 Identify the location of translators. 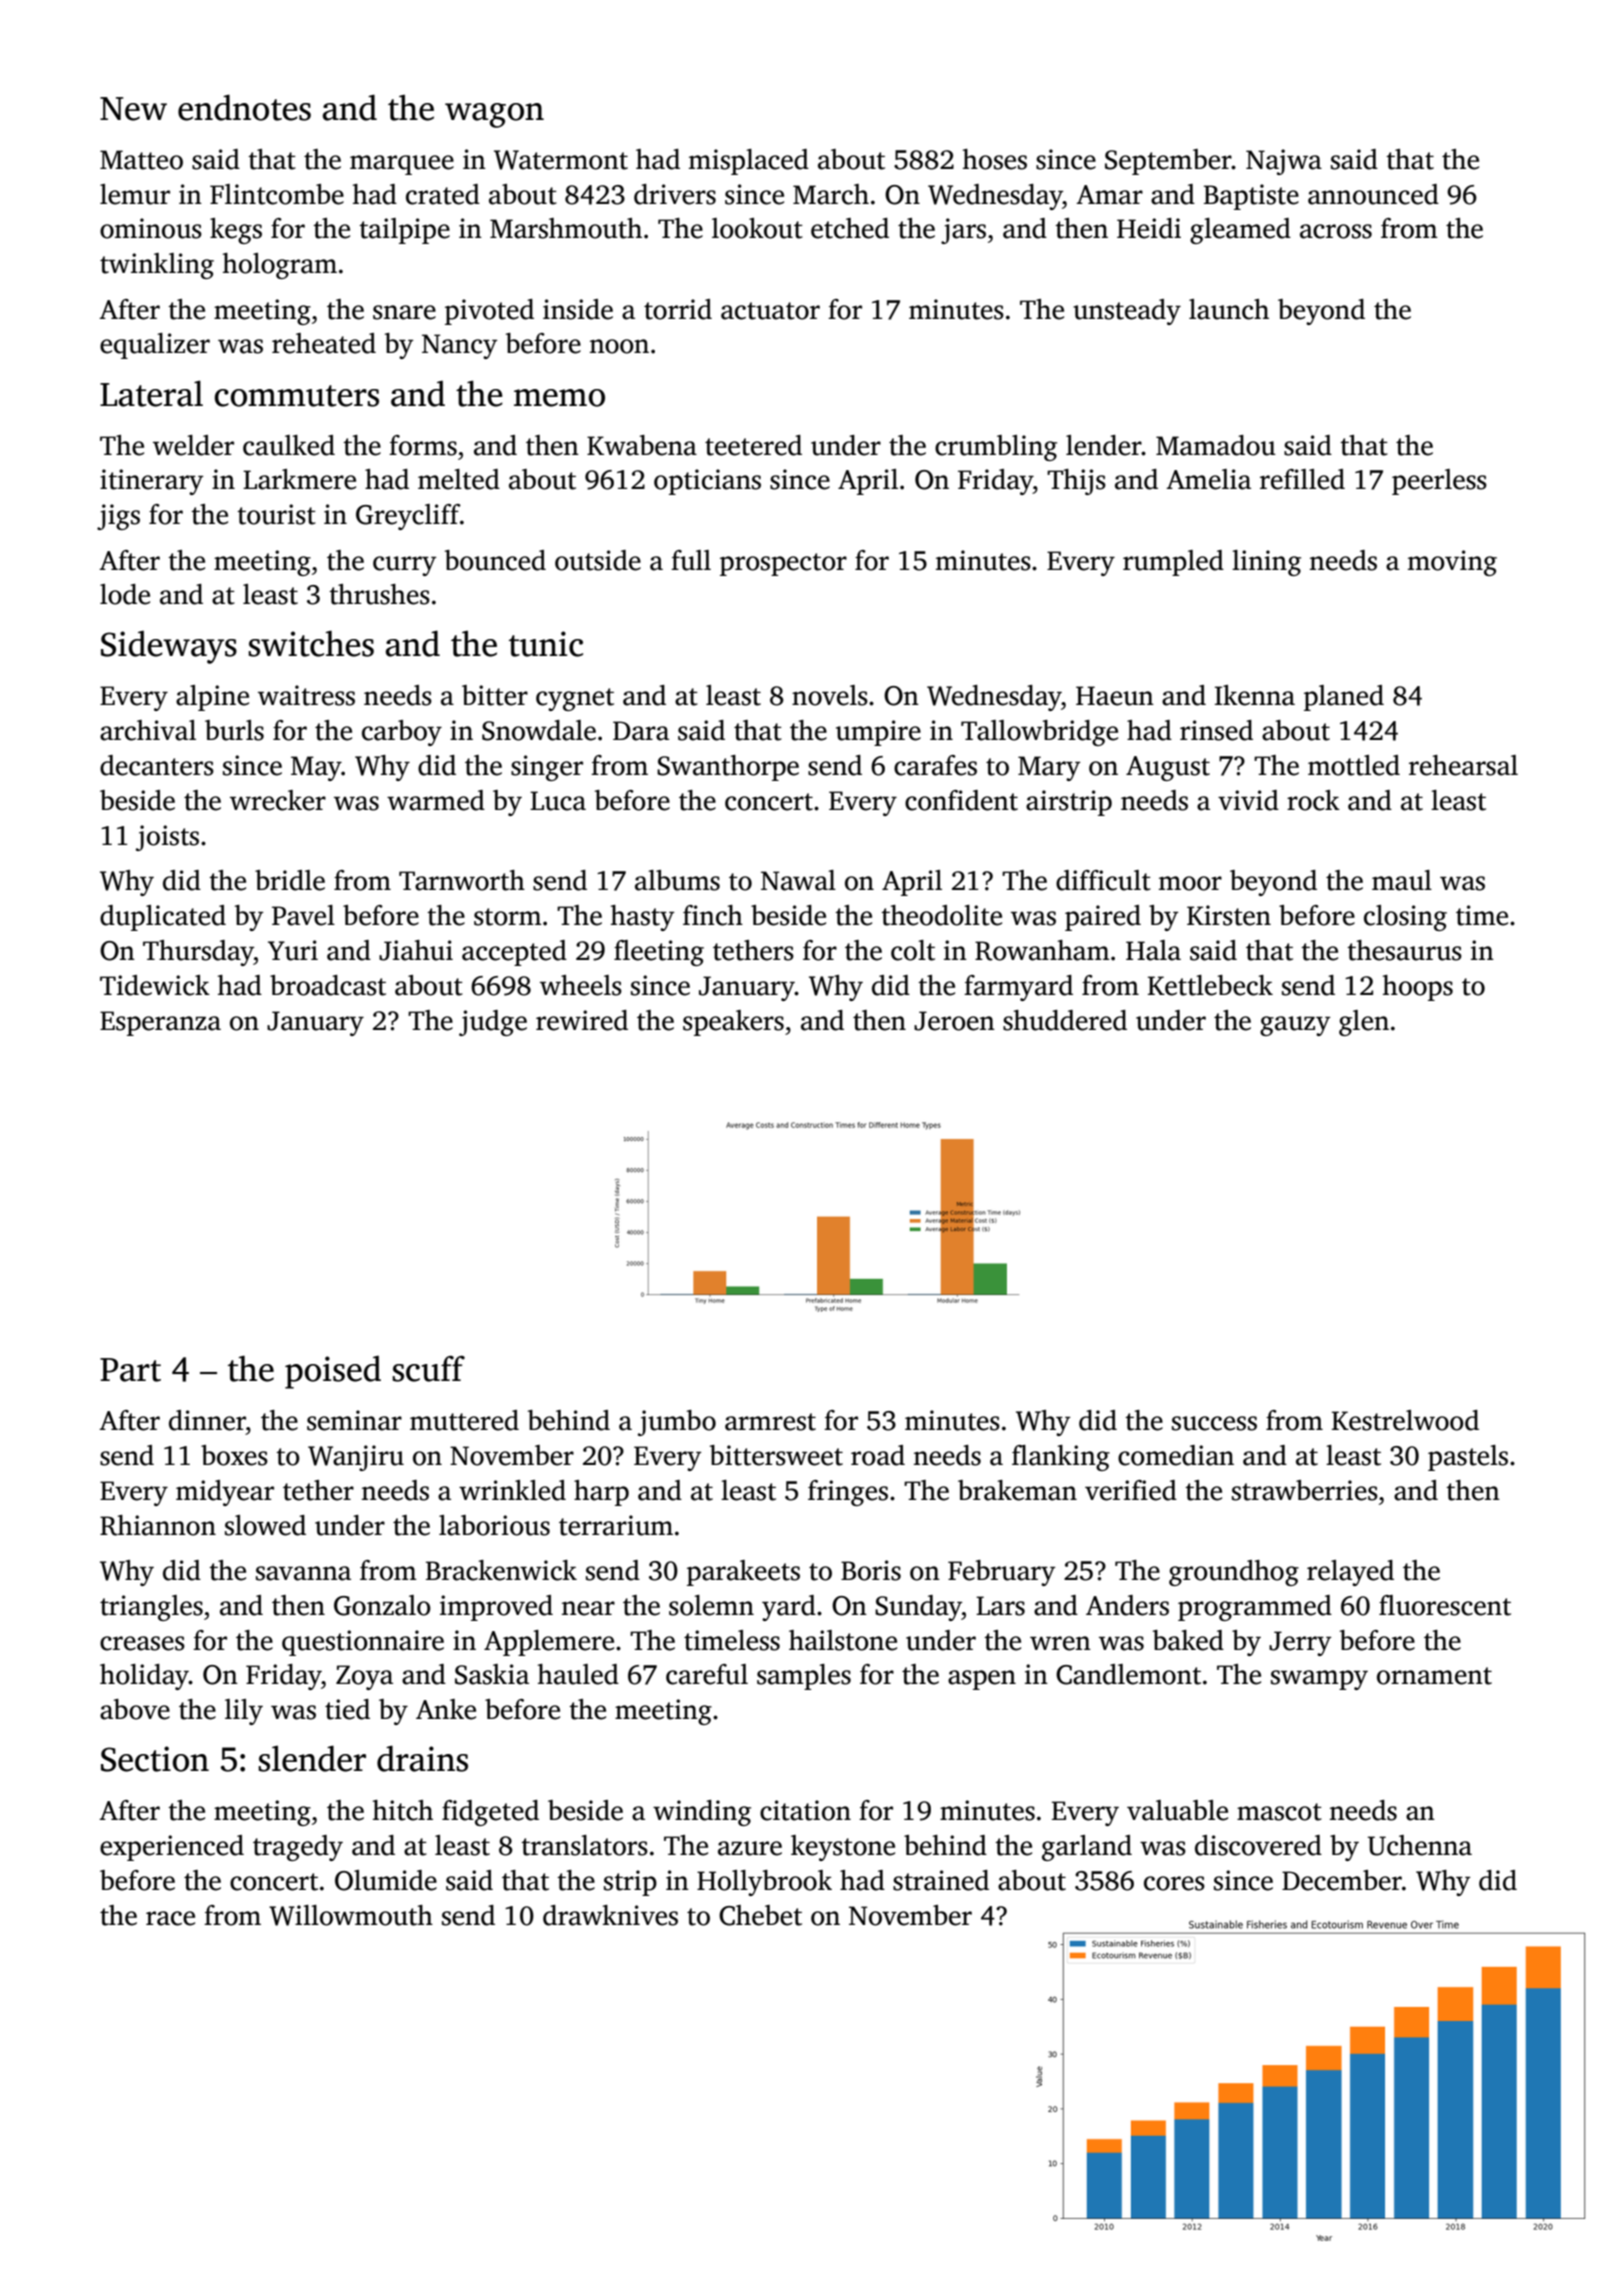
(584, 1845).
